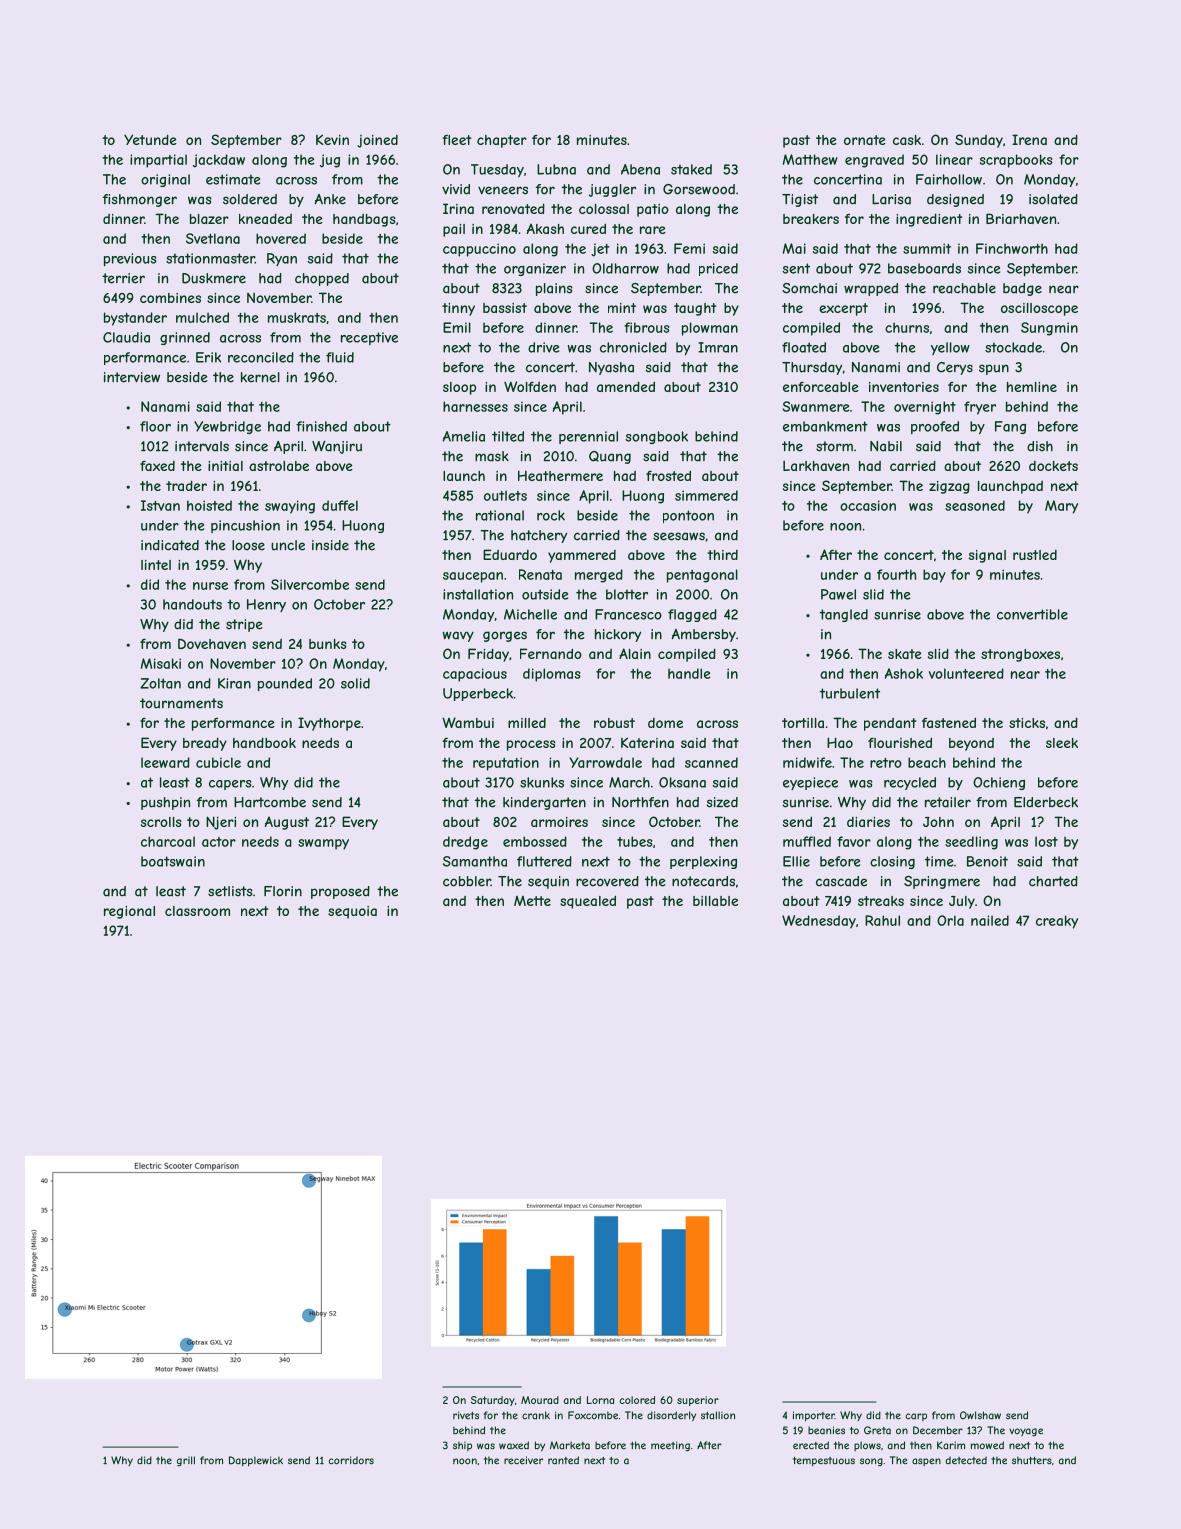 The height and width of the screenshot is (1529, 1181). Describe the element at coordinates (150, 139) in the screenshot. I see `Yetunde` at that location.
